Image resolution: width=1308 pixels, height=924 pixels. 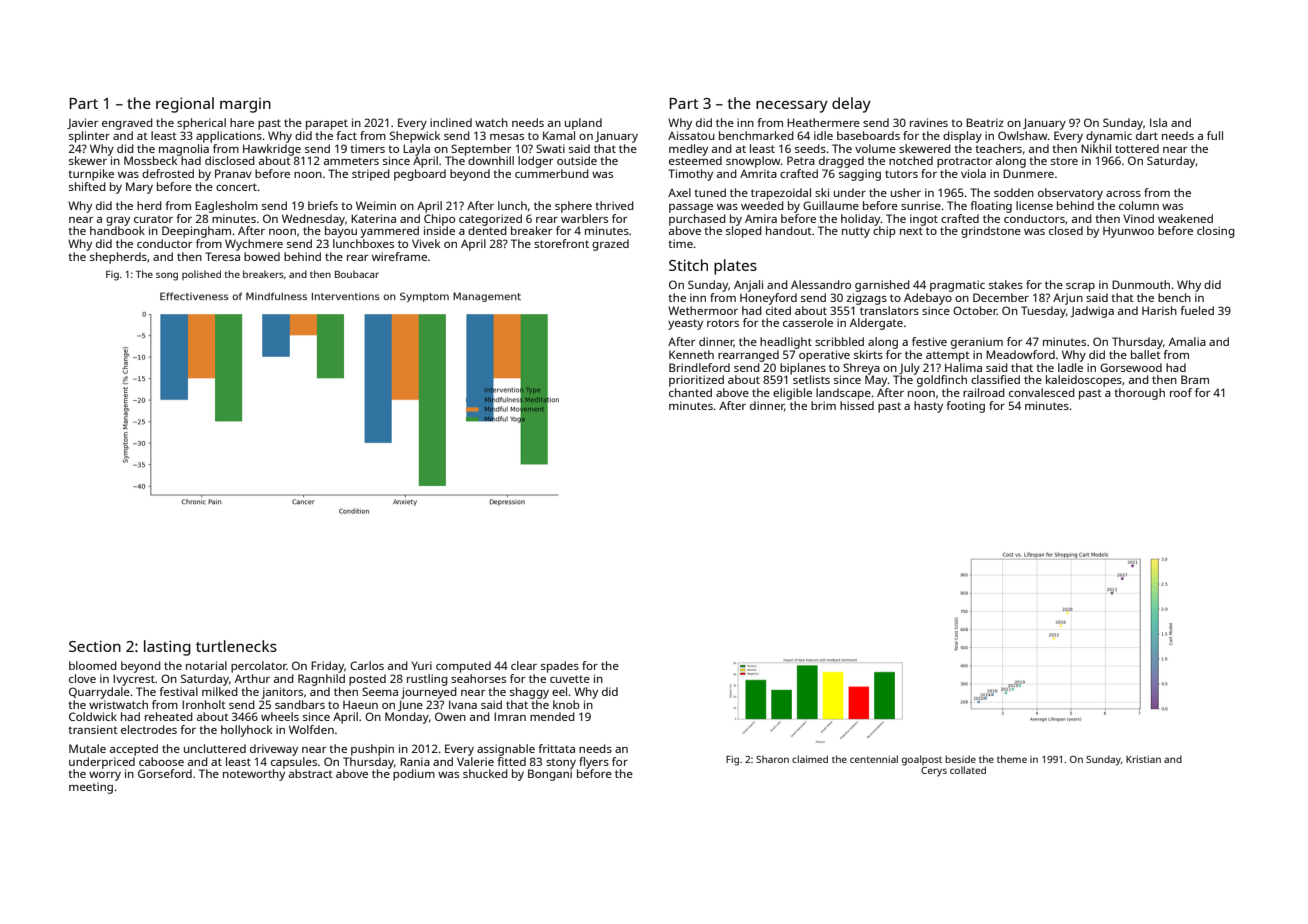 I want to click on Coldwick, so click(x=93, y=716).
